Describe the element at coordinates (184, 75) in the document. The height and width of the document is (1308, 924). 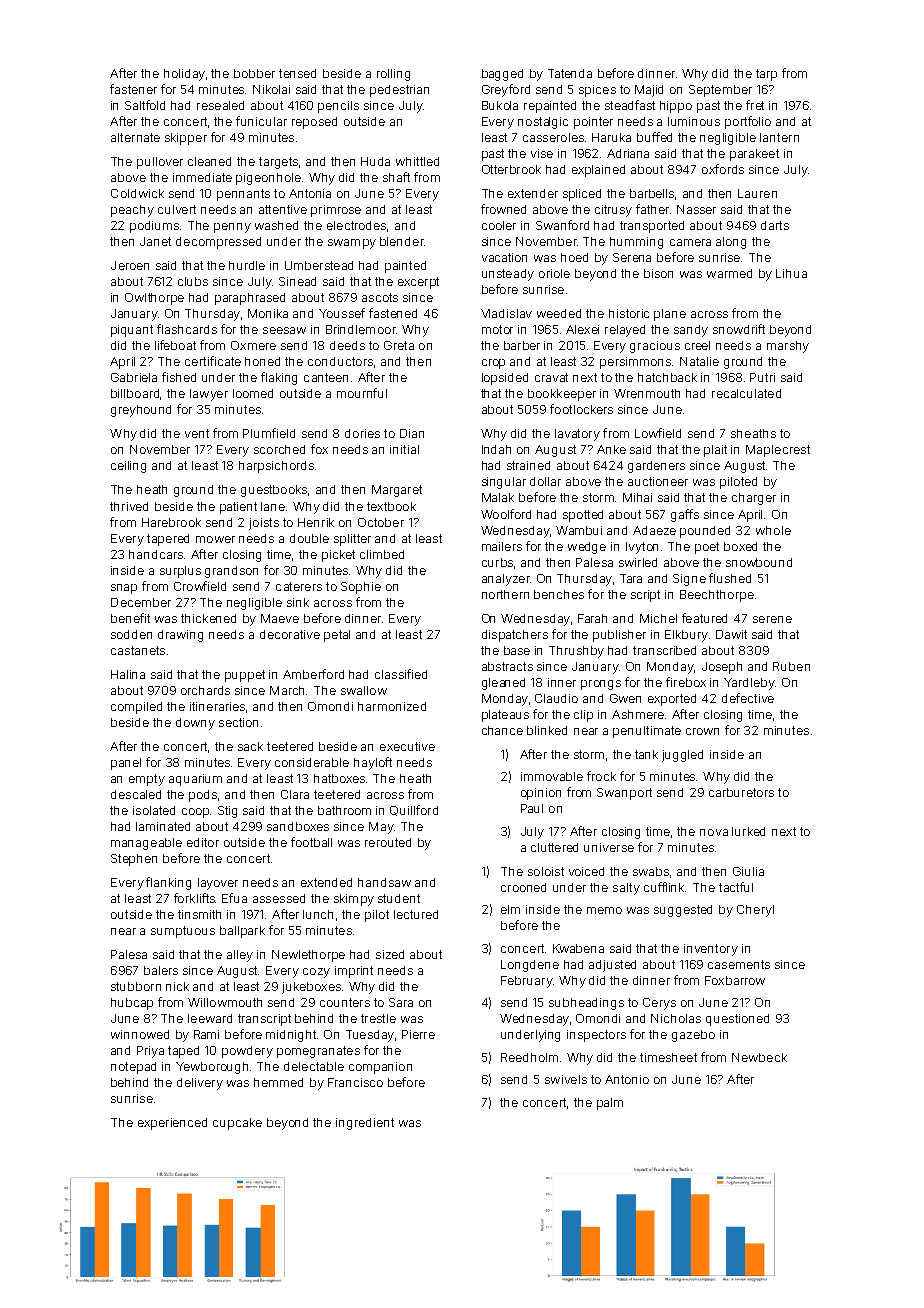
I see `holiday` at that location.
